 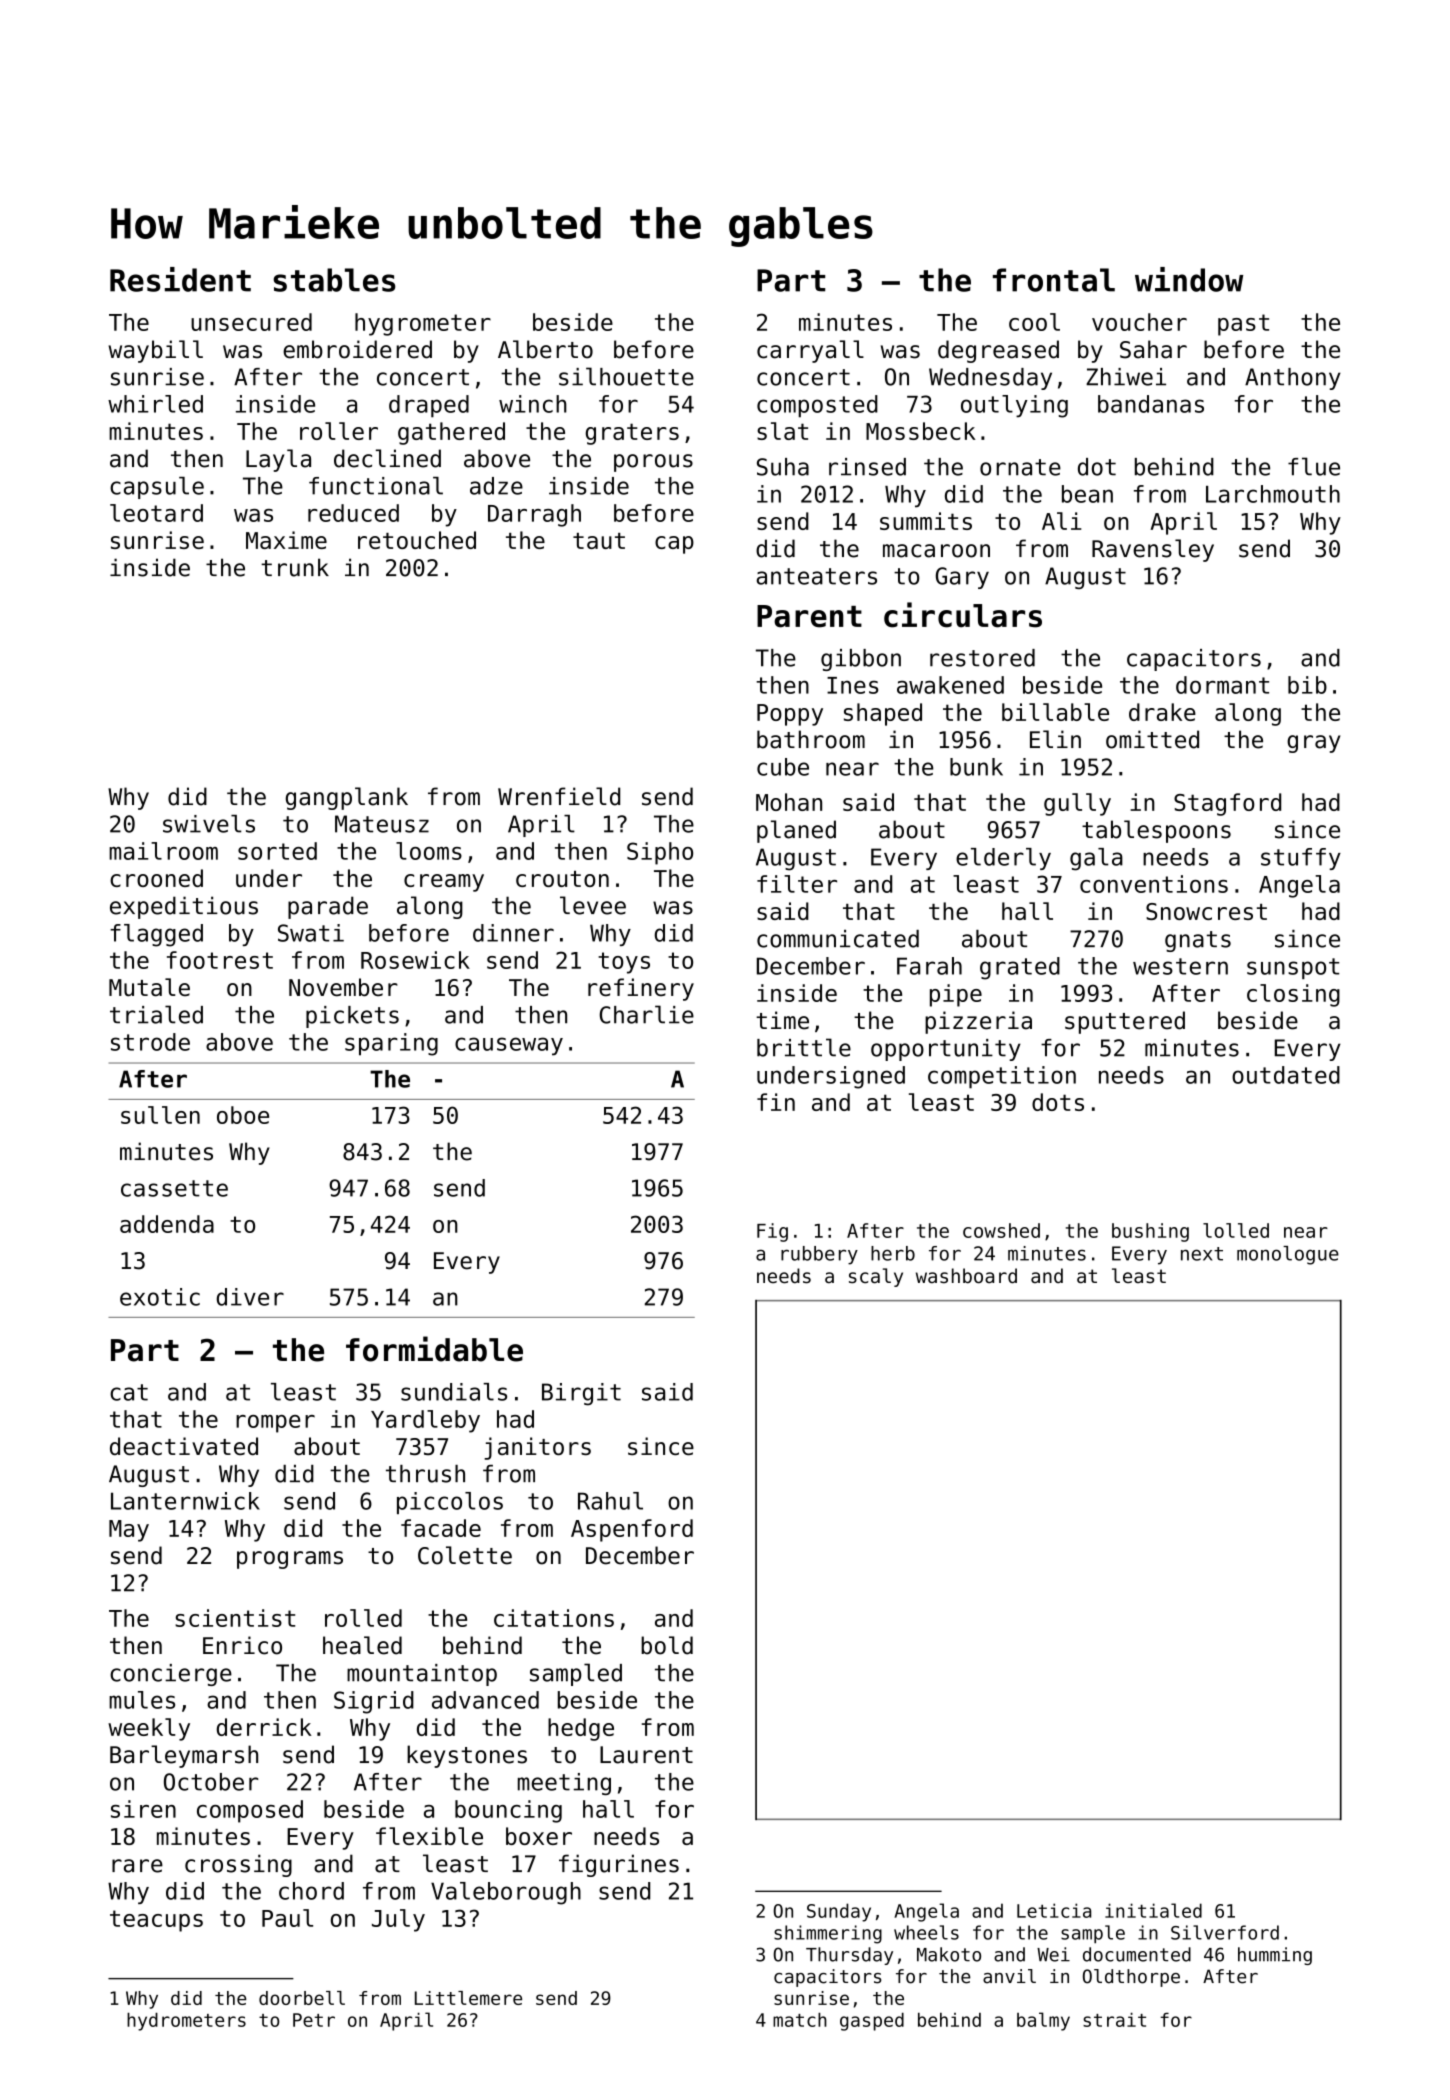 I want to click on bushing, so click(x=1150, y=1232).
